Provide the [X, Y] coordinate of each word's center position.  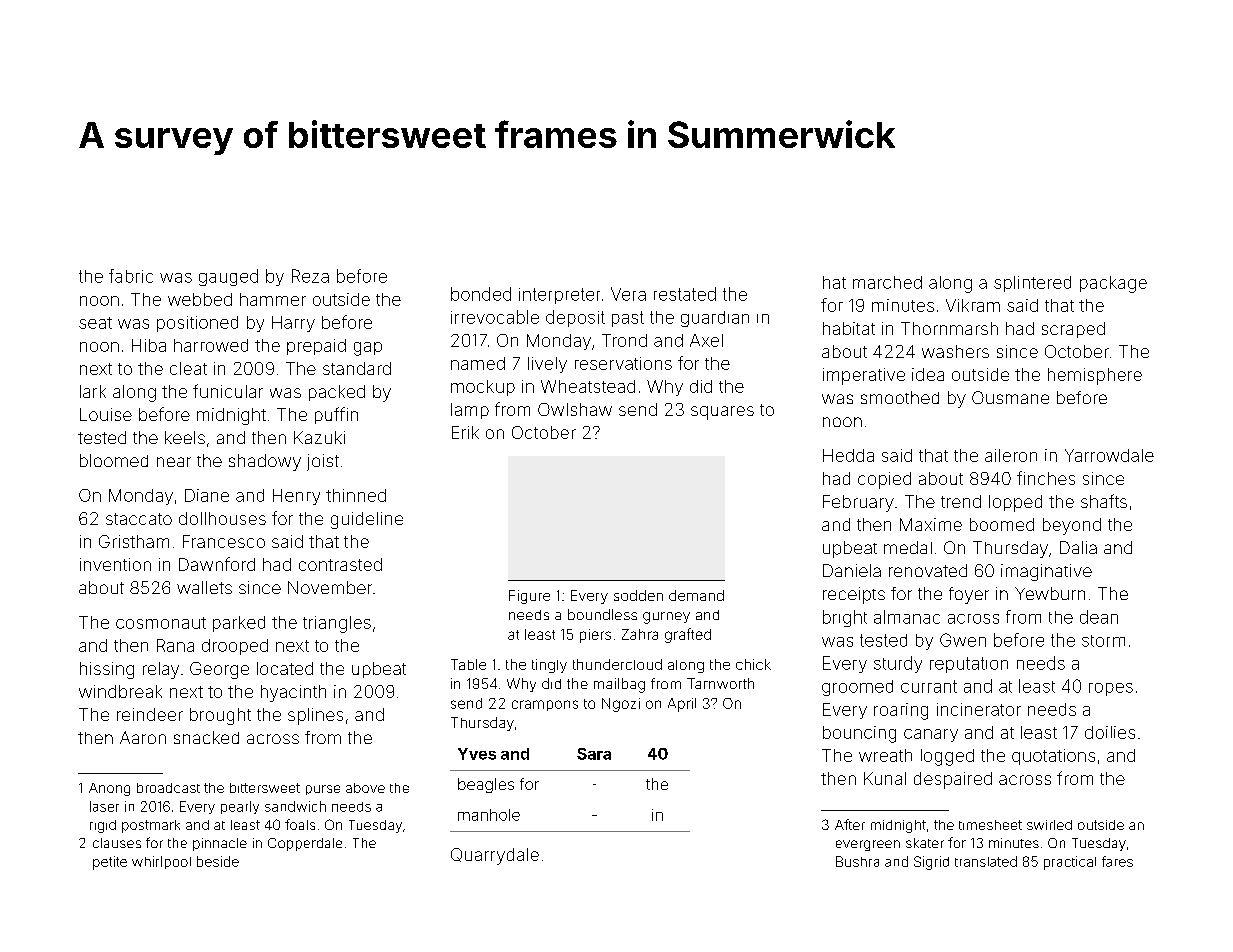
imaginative [1046, 572]
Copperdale [305, 844]
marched [887, 282]
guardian [715, 319]
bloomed [114, 460]
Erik [465, 432]
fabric [131, 276]
